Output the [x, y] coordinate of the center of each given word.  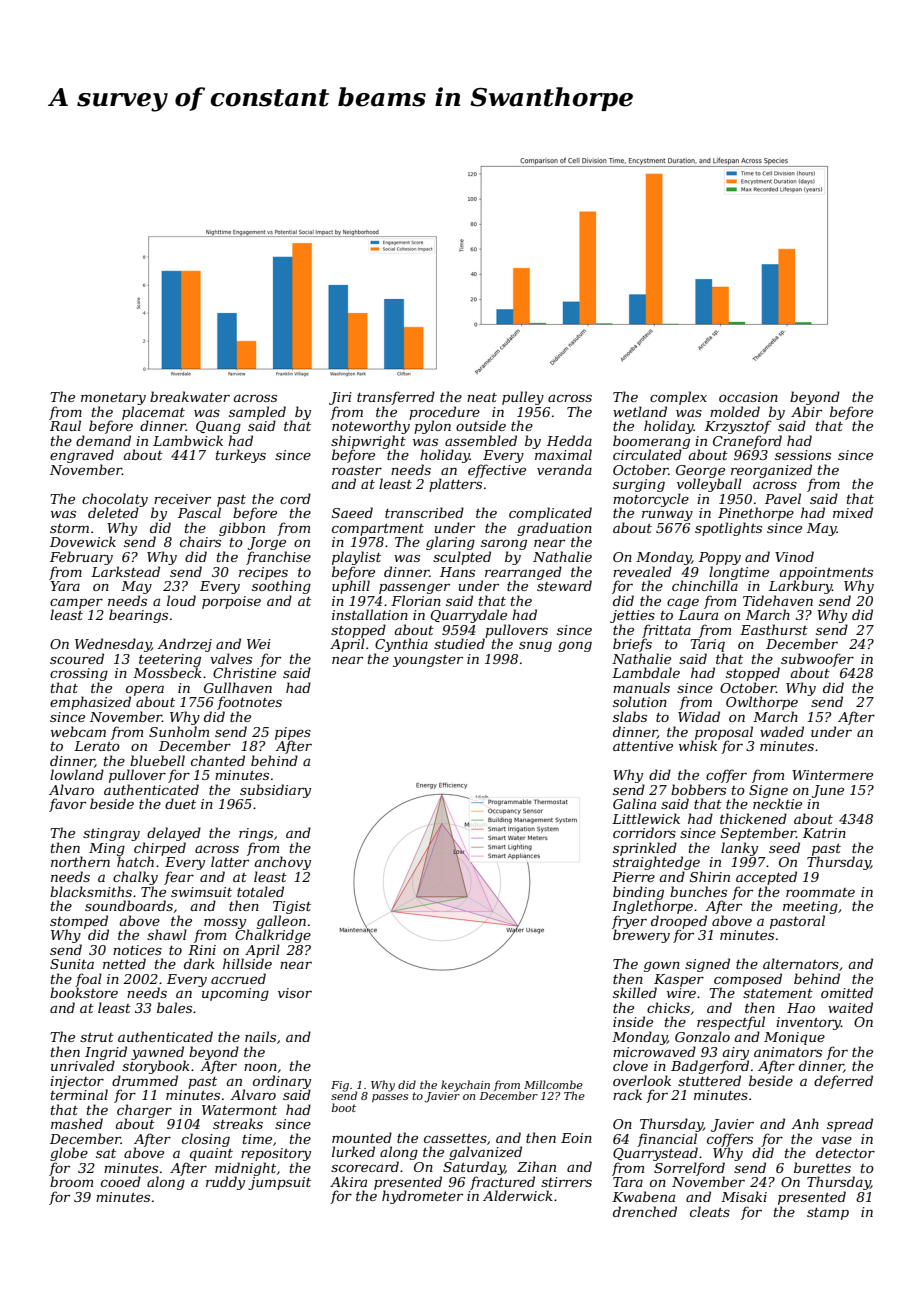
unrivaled [83, 1065]
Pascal [199, 512]
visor [295, 993]
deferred [843, 1082]
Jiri [340, 398]
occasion [748, 397]
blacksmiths [91, 891]
